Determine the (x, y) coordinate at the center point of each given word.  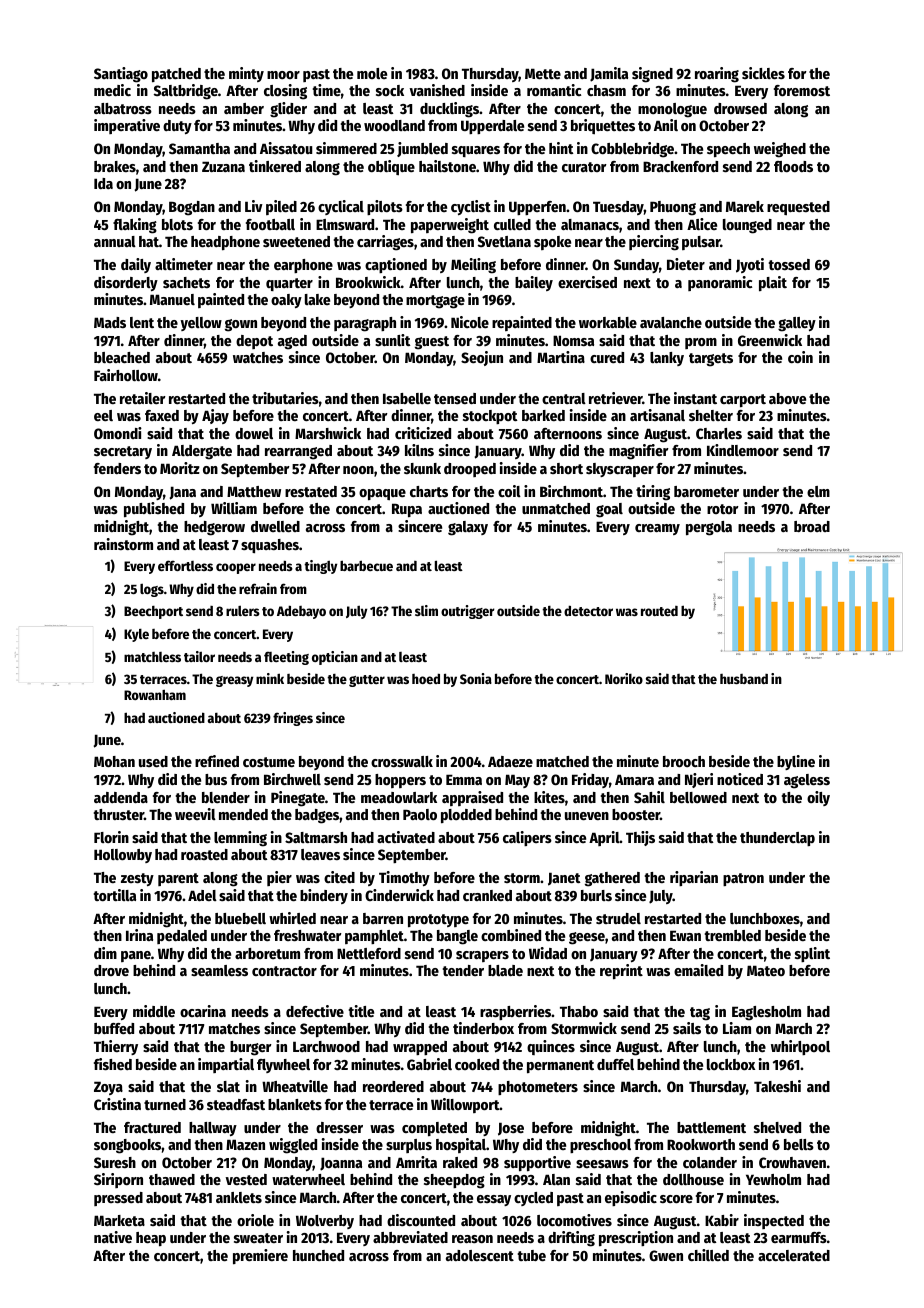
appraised (472, 798)
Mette (543, 73)
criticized (423, 433)
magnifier (639, 452)
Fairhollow (126, 375)
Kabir (722, 1220)
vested (246, 1179)
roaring (717, 75)
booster (636, 814)
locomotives (574, 1220)
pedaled (182, 937)
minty (246, 74)
